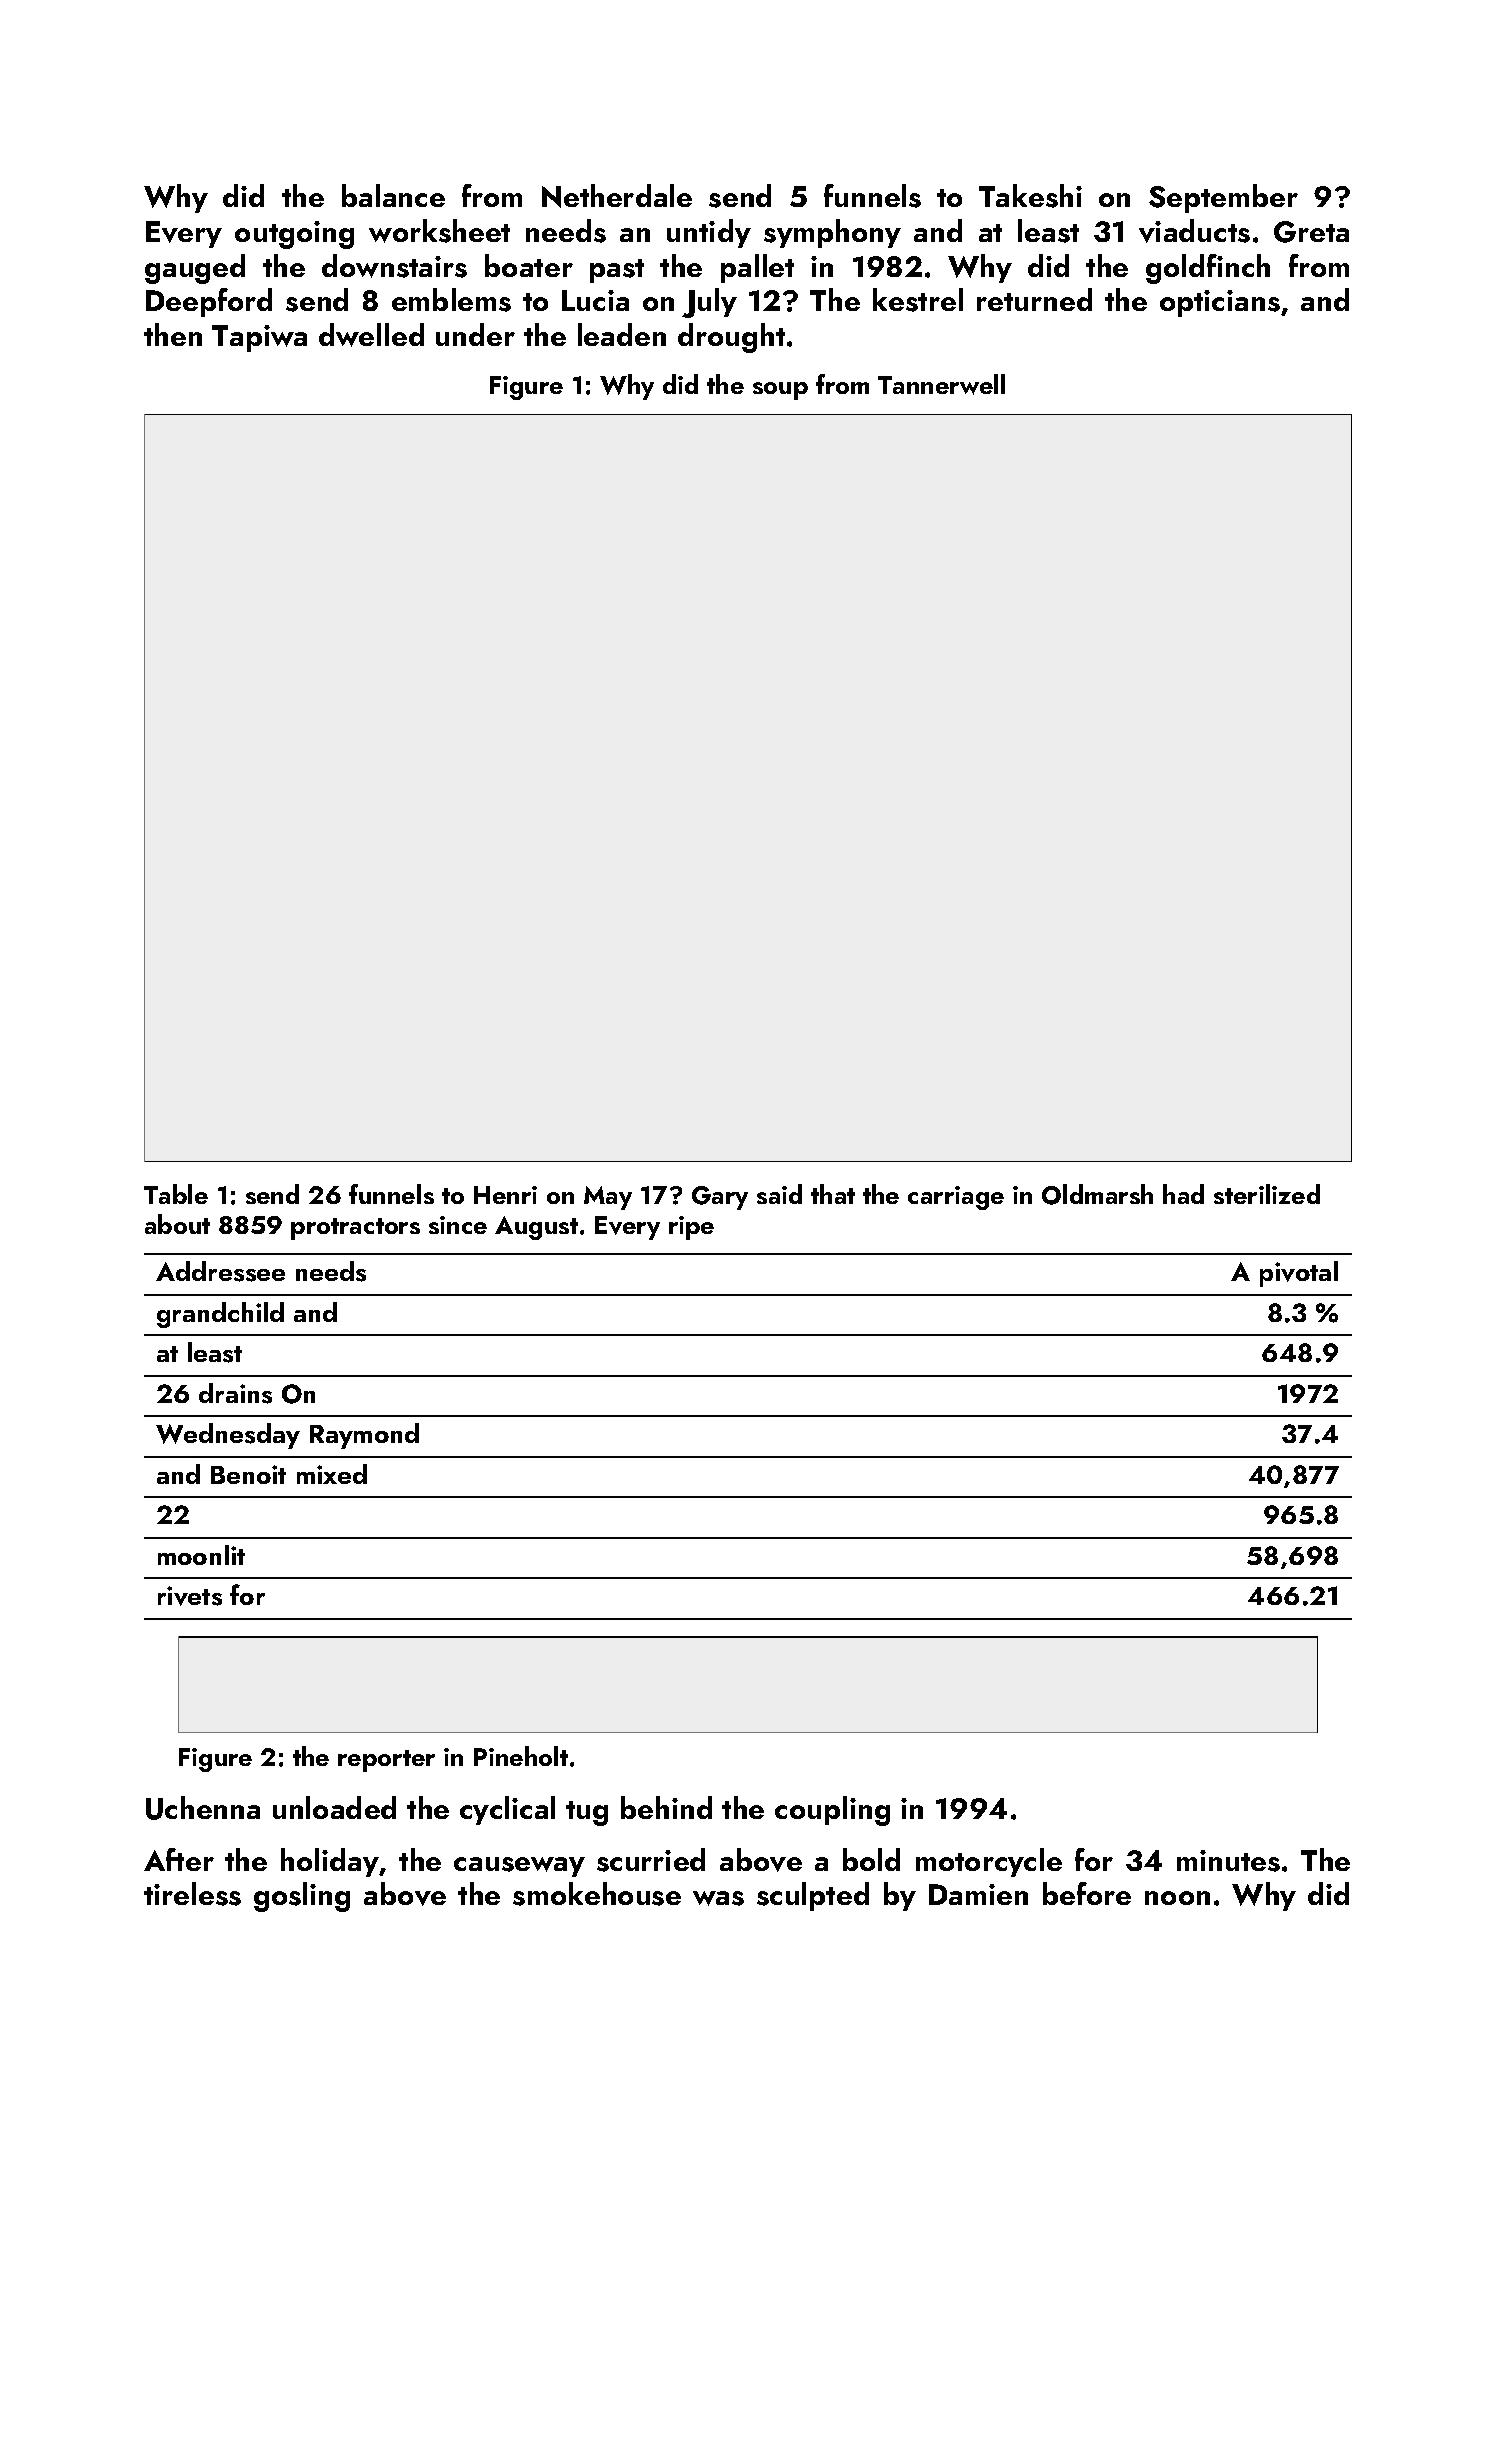  I want to click on had, so click(1183, 1194).
